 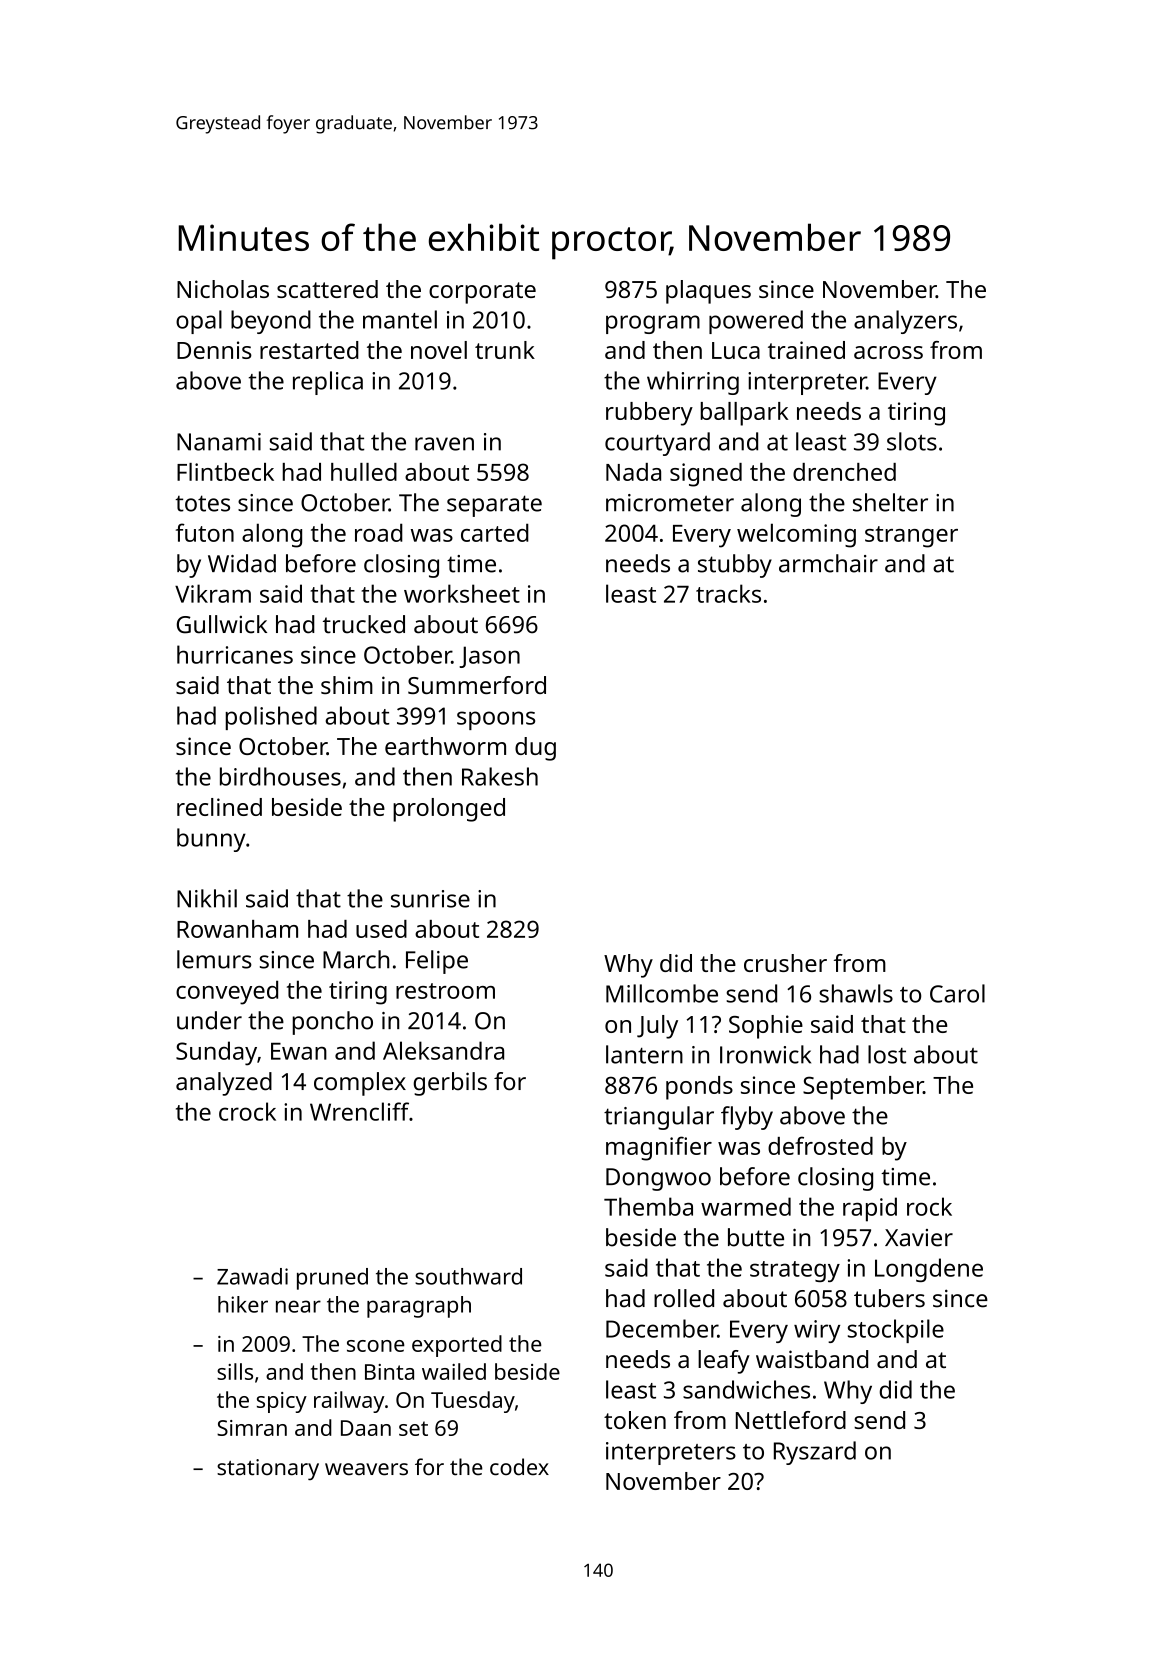 I want to click on replica, so click(x=328, y=383).
